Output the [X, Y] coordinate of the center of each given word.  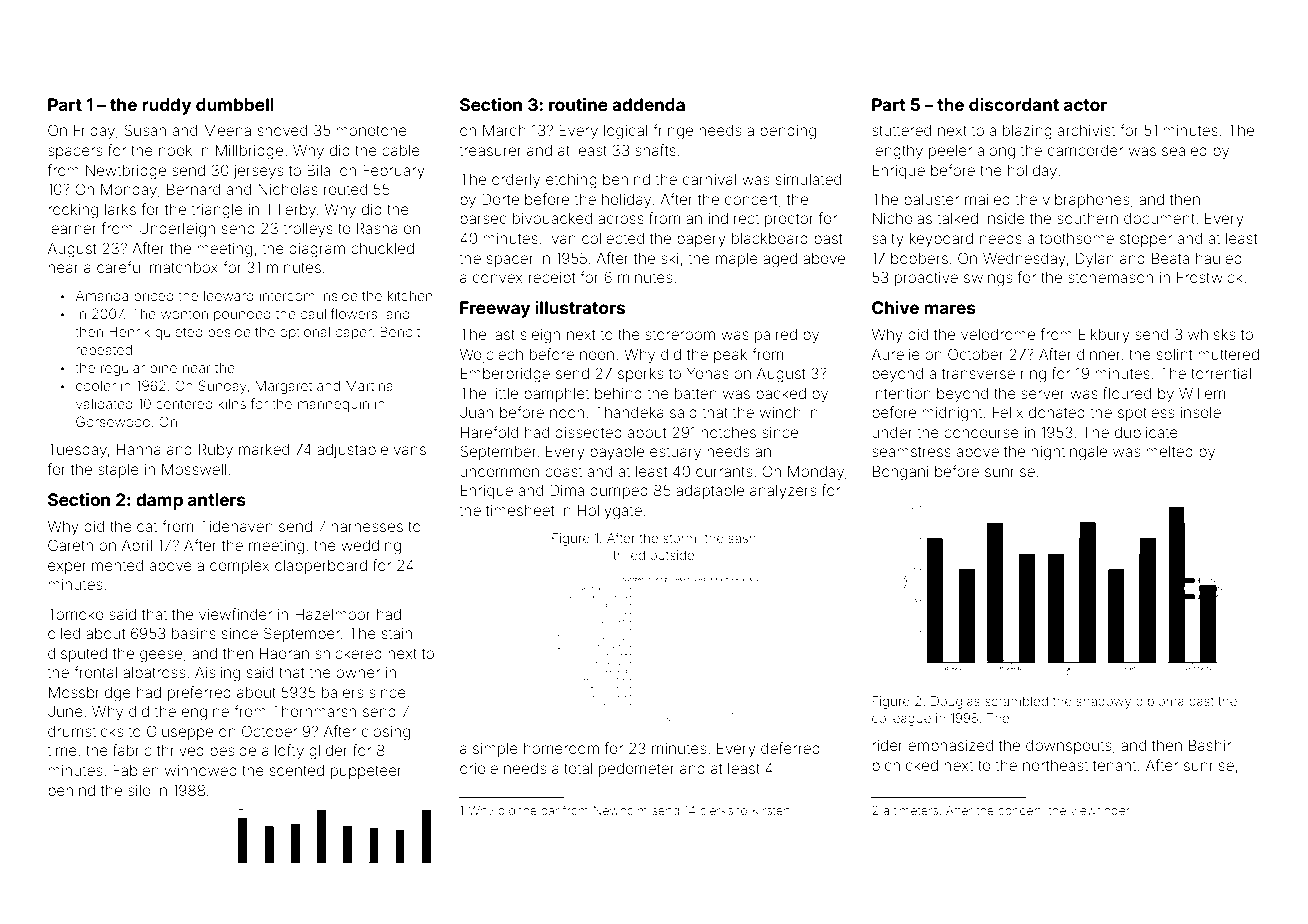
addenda [648, 104]
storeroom [680, 335]
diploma [1160, 702]
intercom [287, 296]
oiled [64, 633]
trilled [629, 555]
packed [781, 395]
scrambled [1016, 701]
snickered [348, 653]
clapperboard [321, 567]
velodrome [998, 334]
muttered [1228, 354]
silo [139, 790]
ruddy [166, 106]
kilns [232, 404]
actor [1085, 105]
